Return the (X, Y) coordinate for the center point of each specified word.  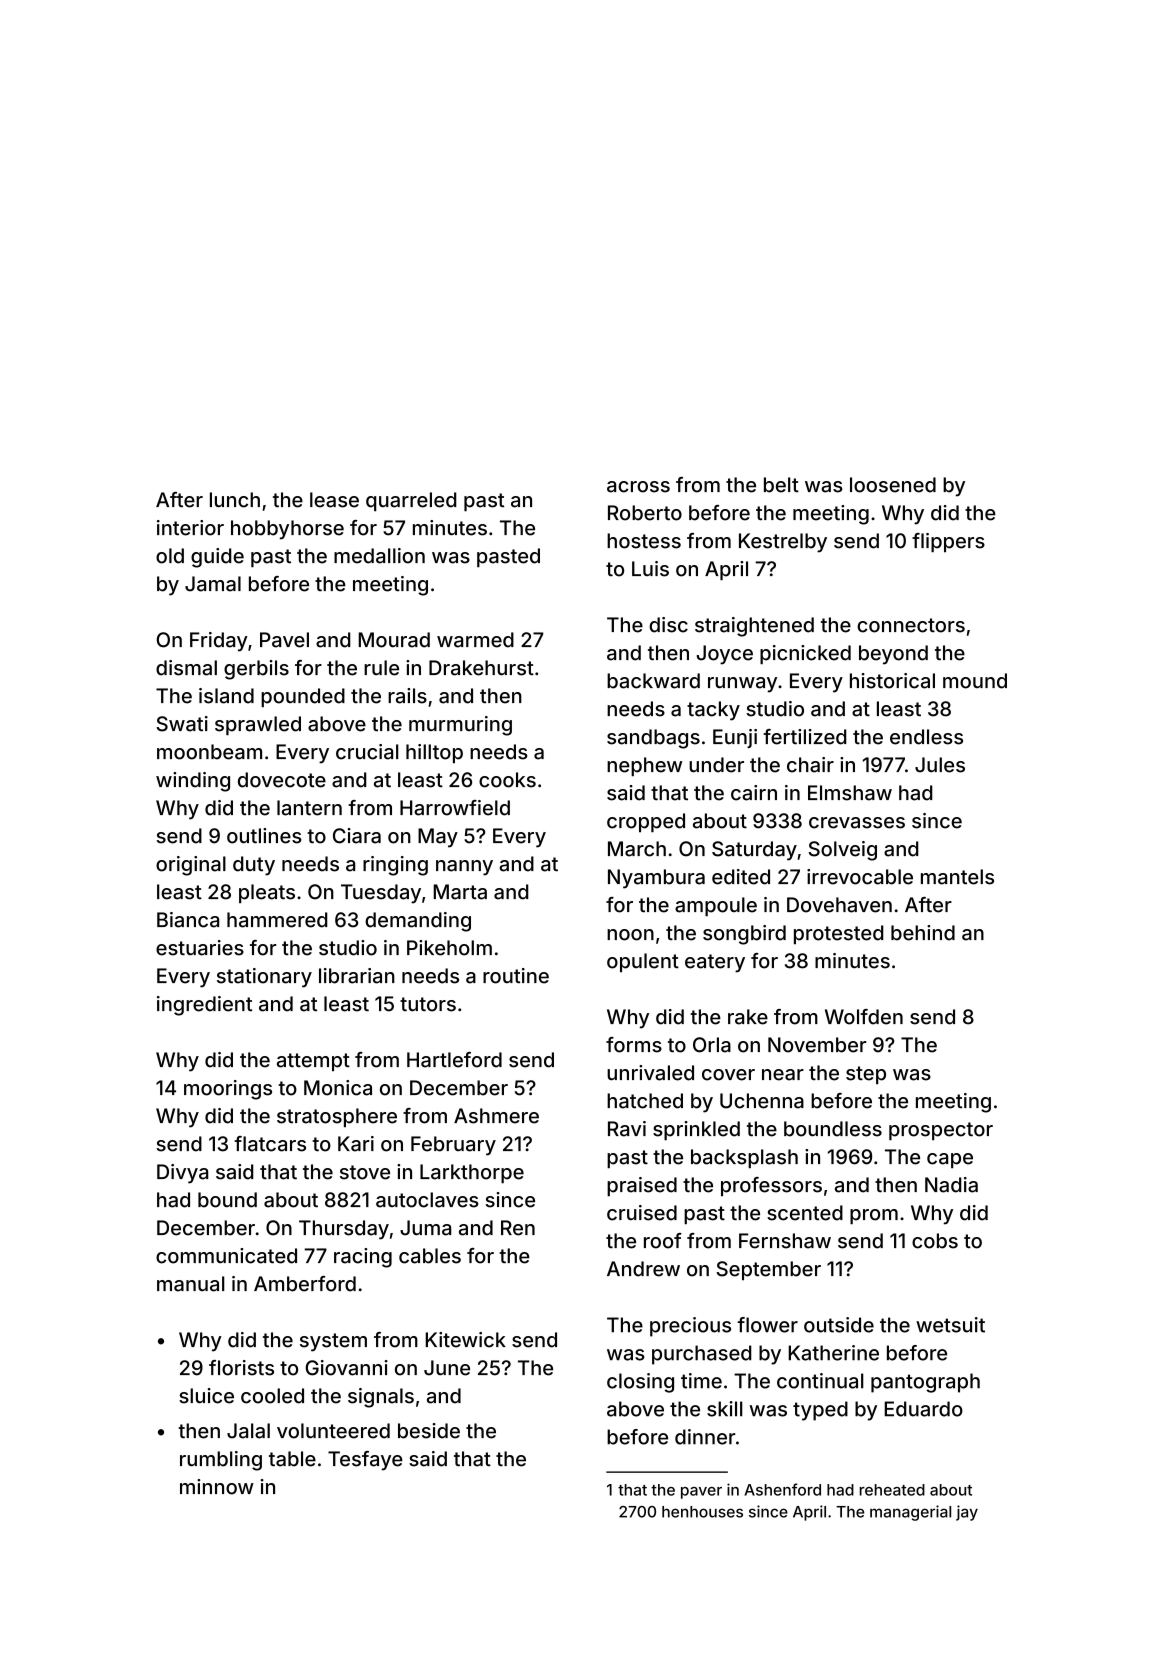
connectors (911, 625)
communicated (226, 1256)
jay (967, 1513)
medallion (379, 556)
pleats (267, 893)
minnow (217, 1487)
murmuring (460, 726)
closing (640, 1383)
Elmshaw (850, 793)
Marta (460, 892)
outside (839, 1325)
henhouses (702, 1512)
